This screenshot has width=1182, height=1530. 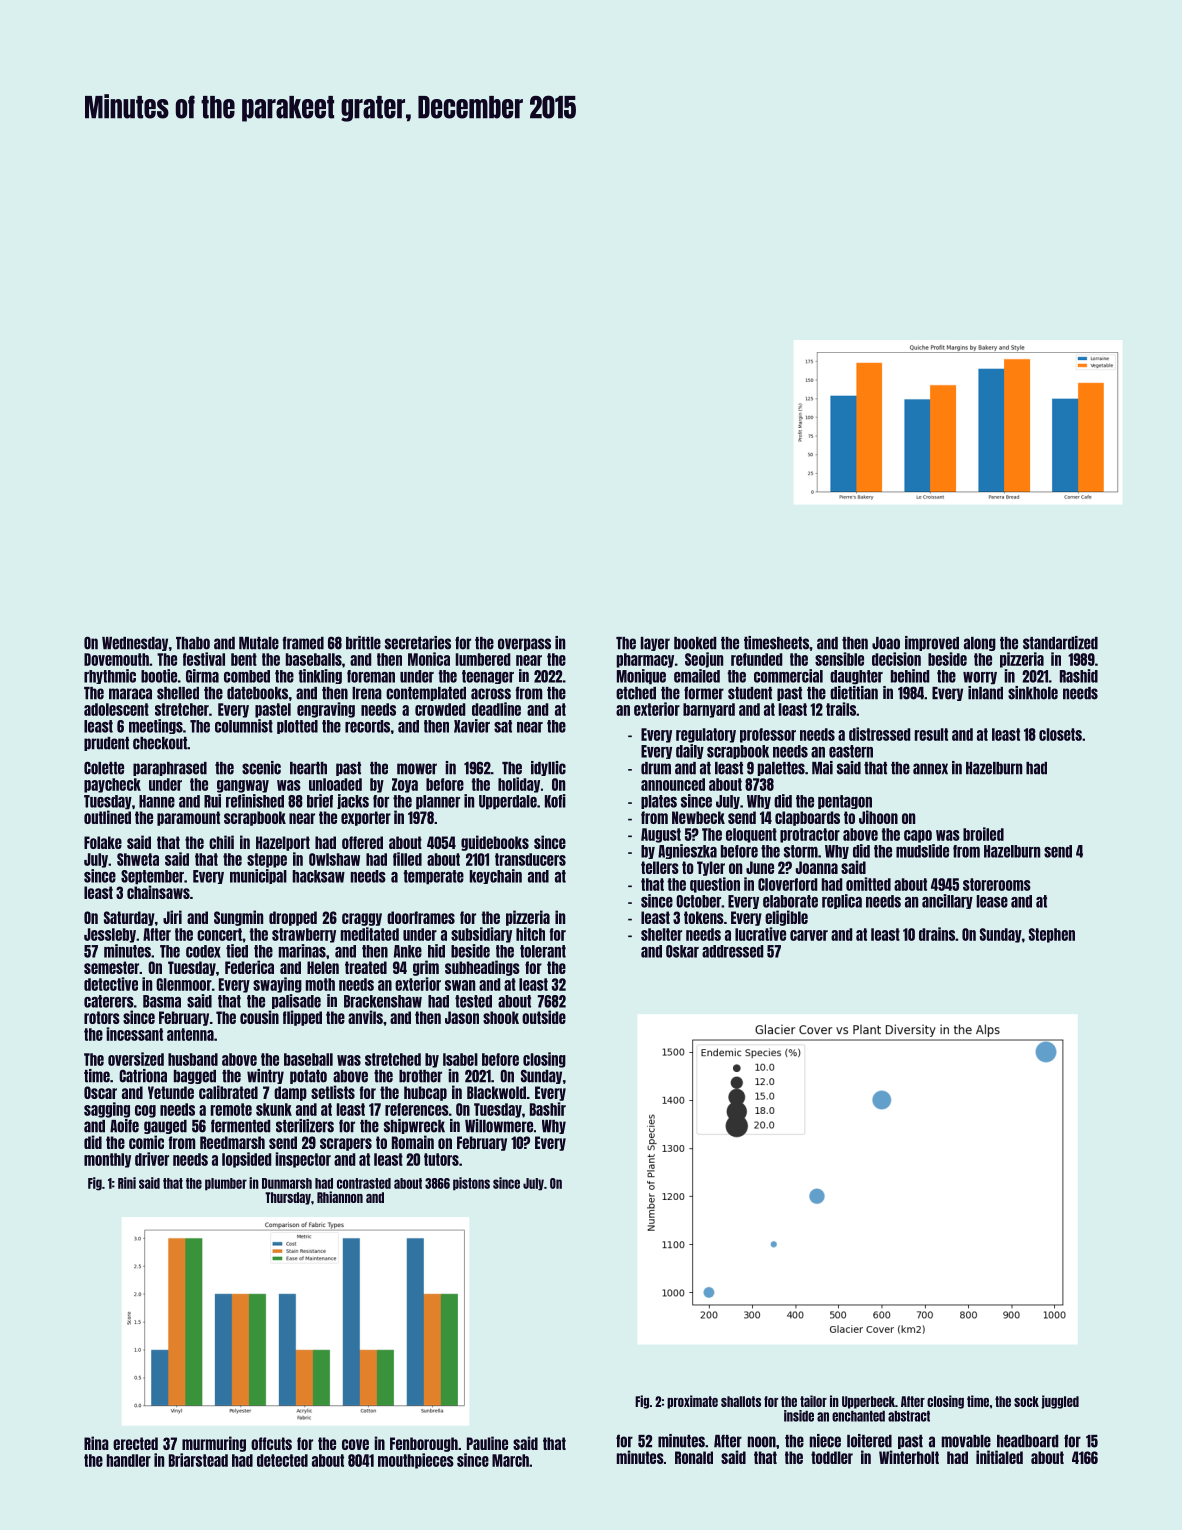 What do you see at coordinates (544, 1017) in the screenshot?
I see `outside` at bounding box center [544, 1017].
